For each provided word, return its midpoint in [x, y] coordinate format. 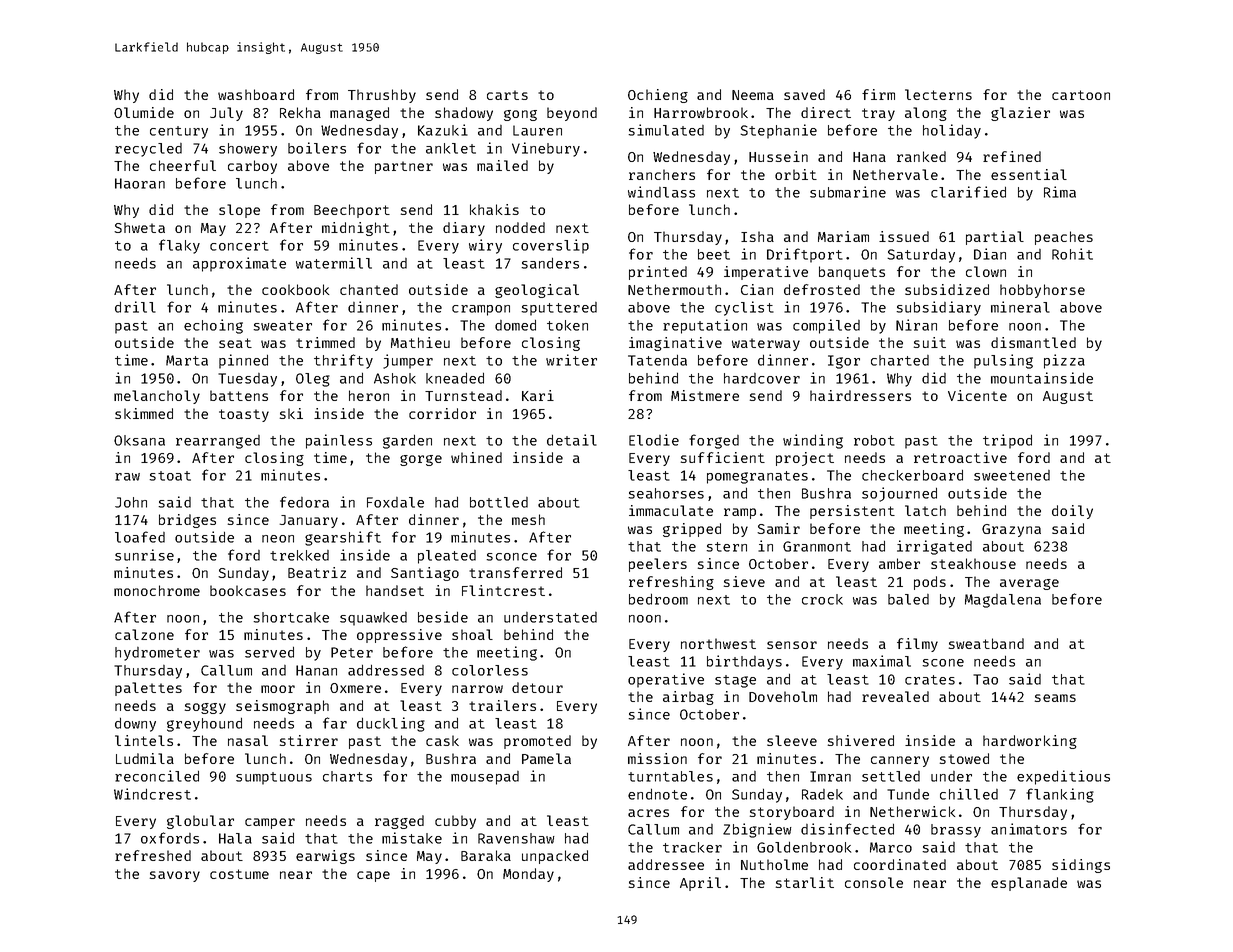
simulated [666, 130]
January [309, 521]
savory [175, 876]
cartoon [1081, 95]
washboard [256, 94]
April [700, 884]
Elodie [654, 440]
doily [1072, 512]
